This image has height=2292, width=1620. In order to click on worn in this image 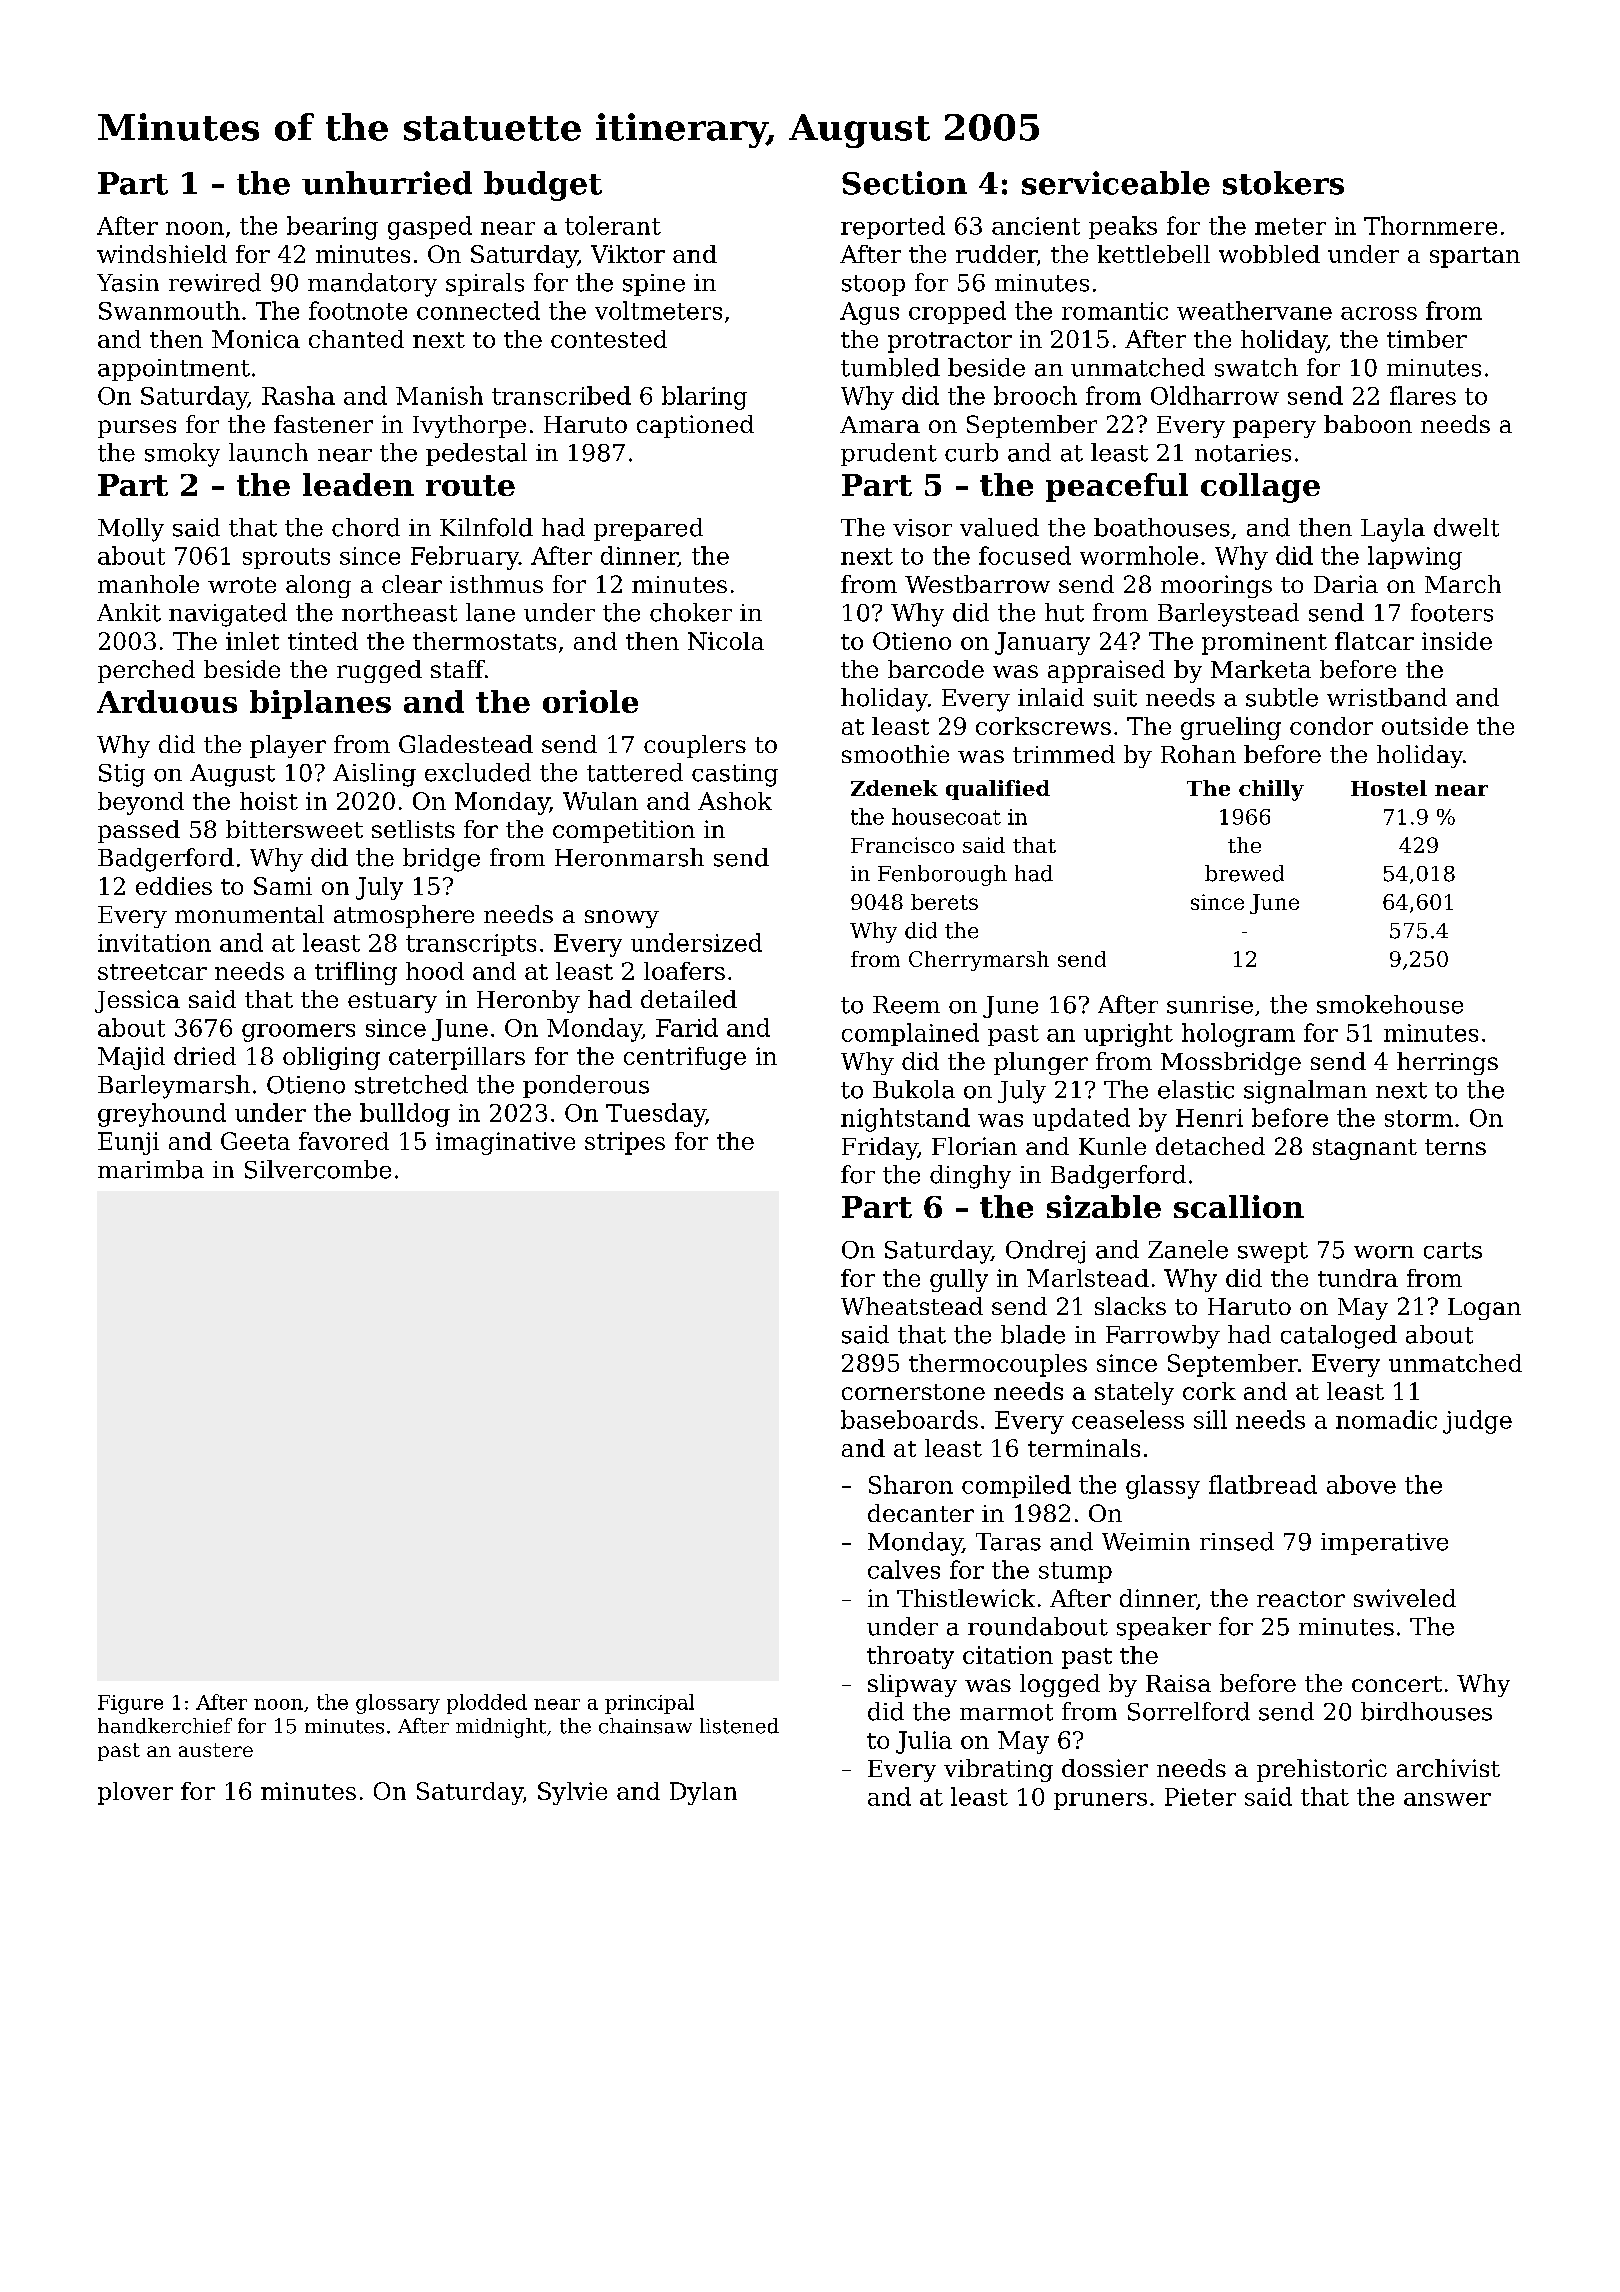, I will do `click(1384, 1252)`.
